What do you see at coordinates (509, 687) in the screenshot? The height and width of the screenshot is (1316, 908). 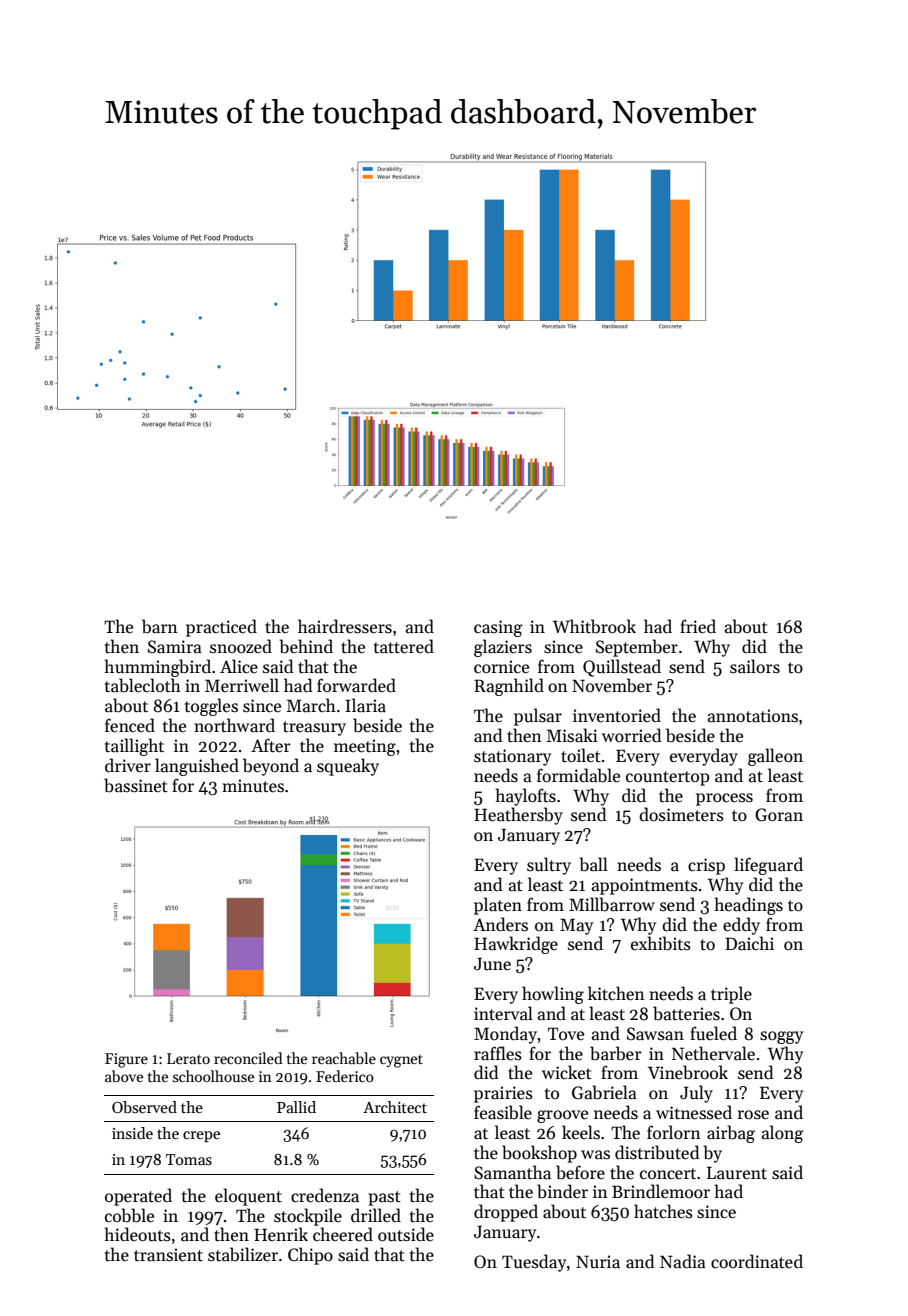 I see `Ragnhild` at bounding box center [509, 687].
